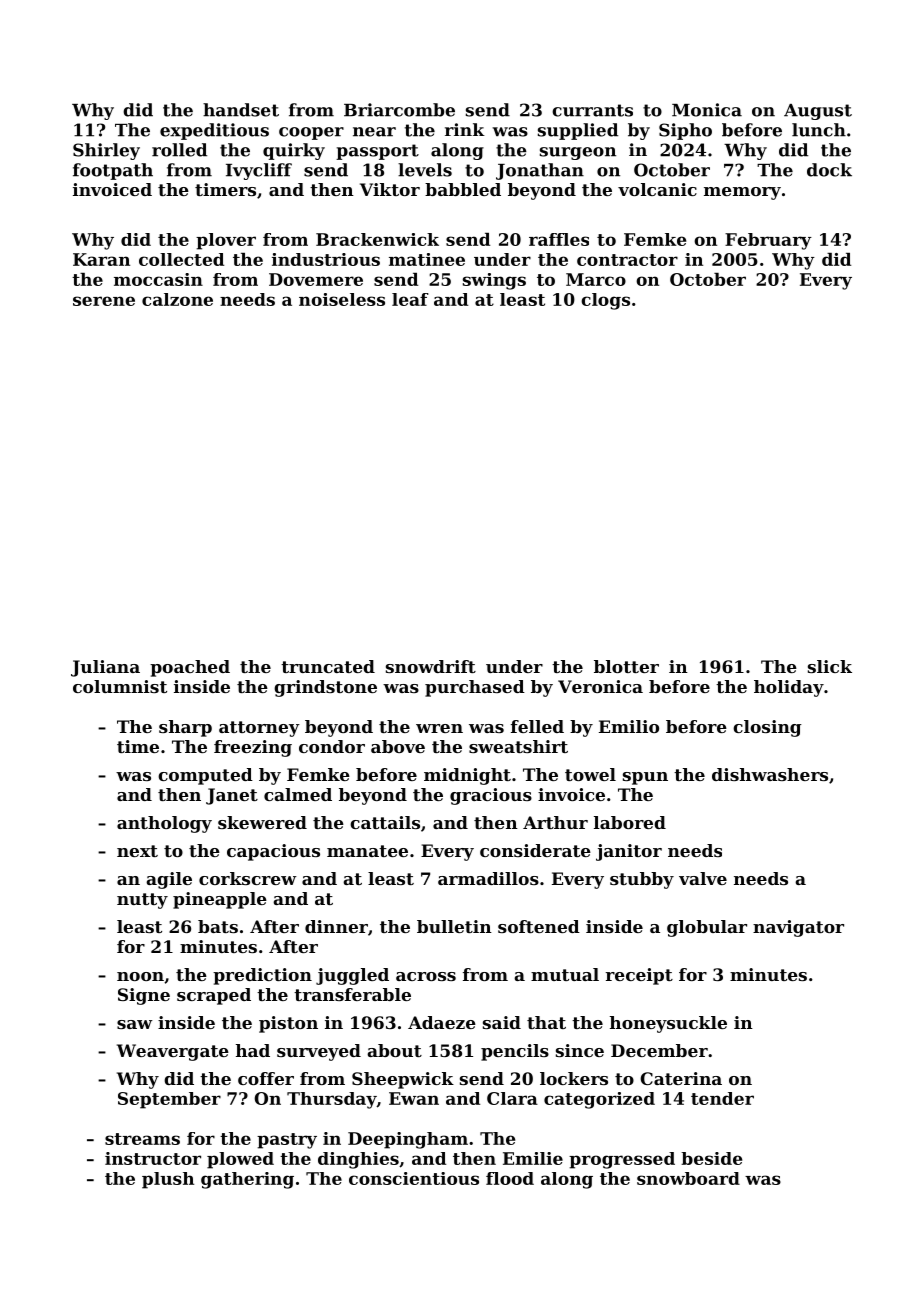  Describe the element at coordinates (168, 1180) in the page. I see `plush` at that location.
